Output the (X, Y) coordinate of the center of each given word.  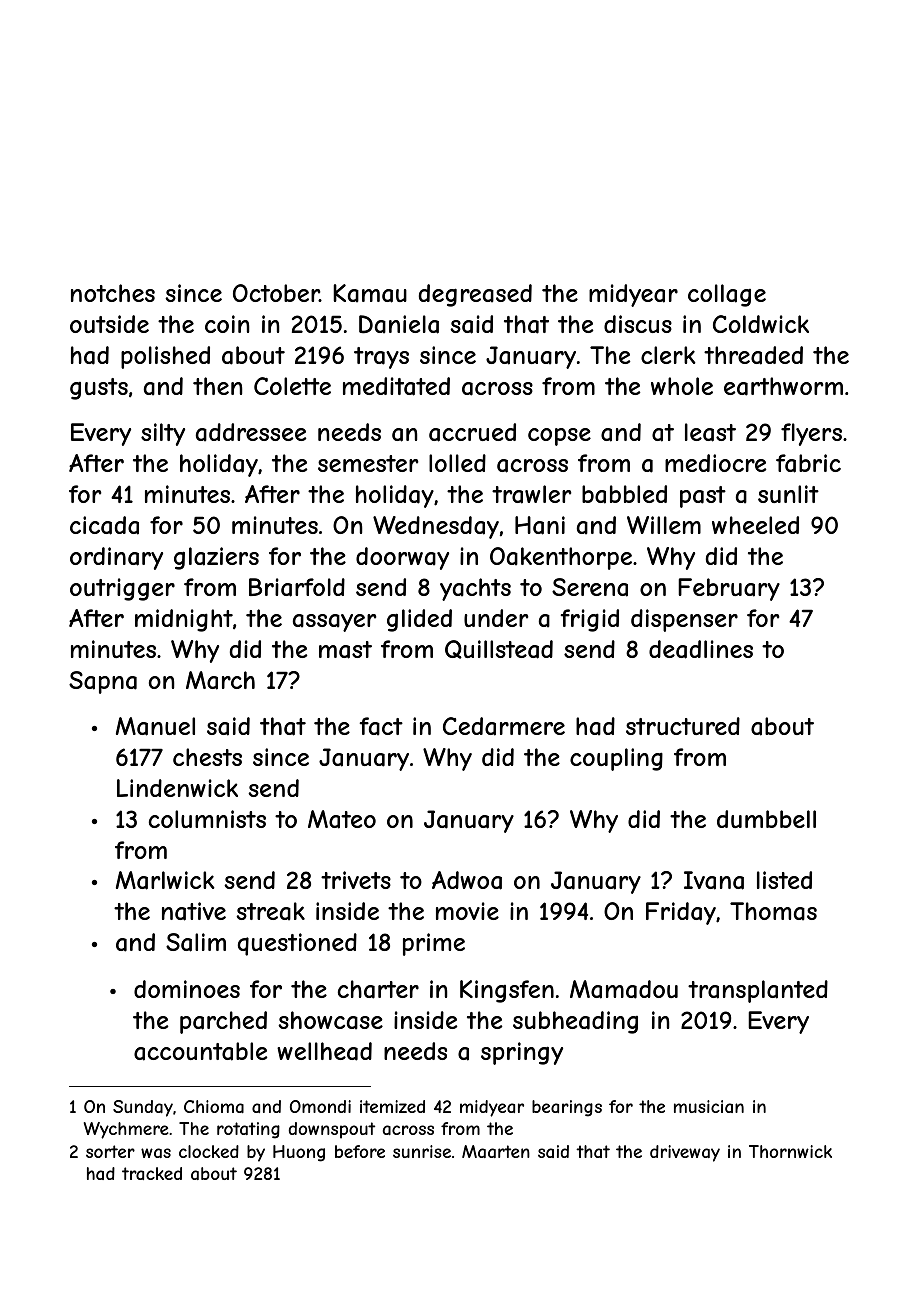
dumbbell (766, 819)
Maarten (496, 1151)
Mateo (342, 819)
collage (727, 295)
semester (368, 463)
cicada (104, 525)
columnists (207, 819)
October (276, 293)
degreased (475, 295)
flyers (811, 434)
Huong (299, 1153)
